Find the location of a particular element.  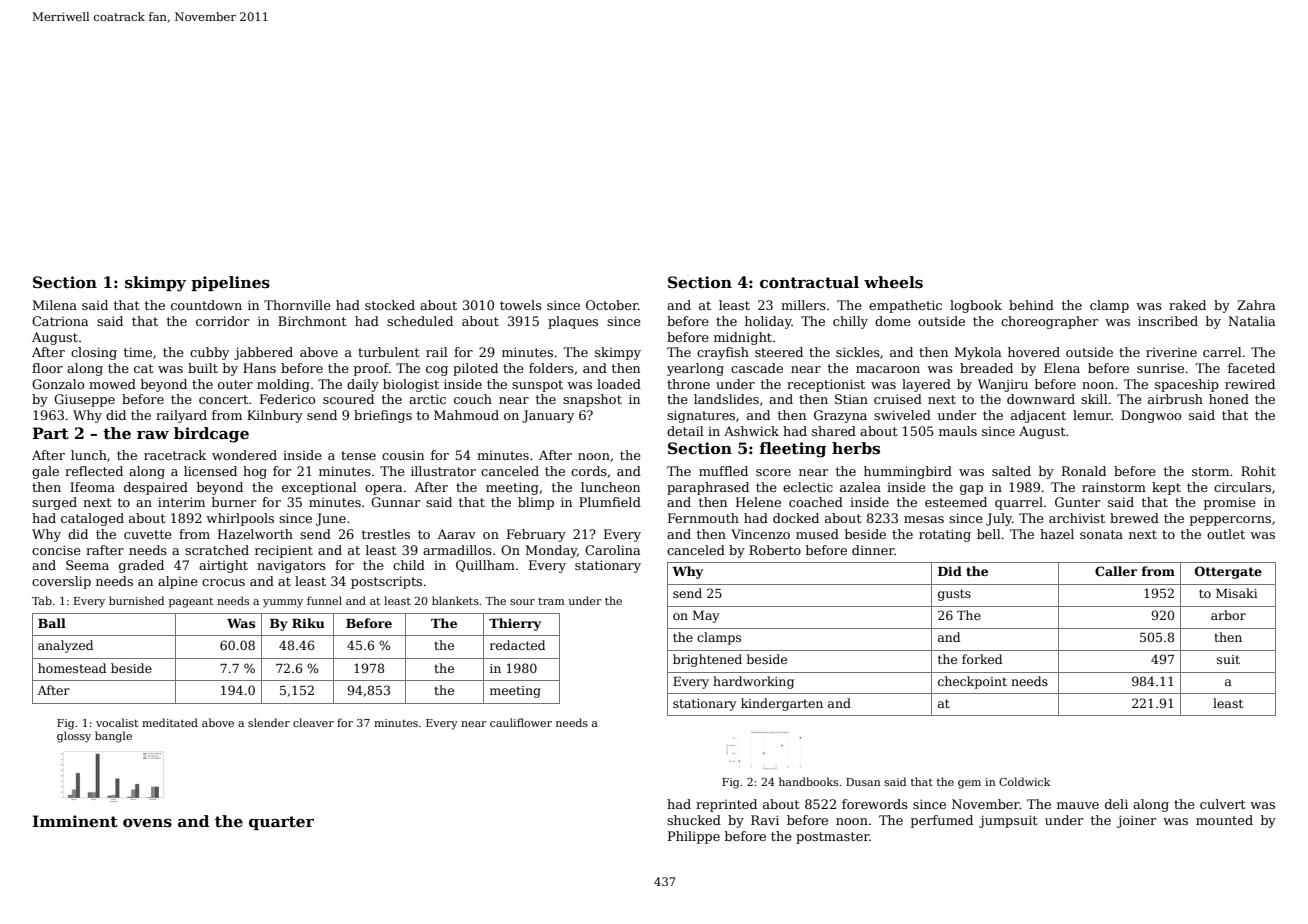

ovens is located at coordinates (147, 823).
